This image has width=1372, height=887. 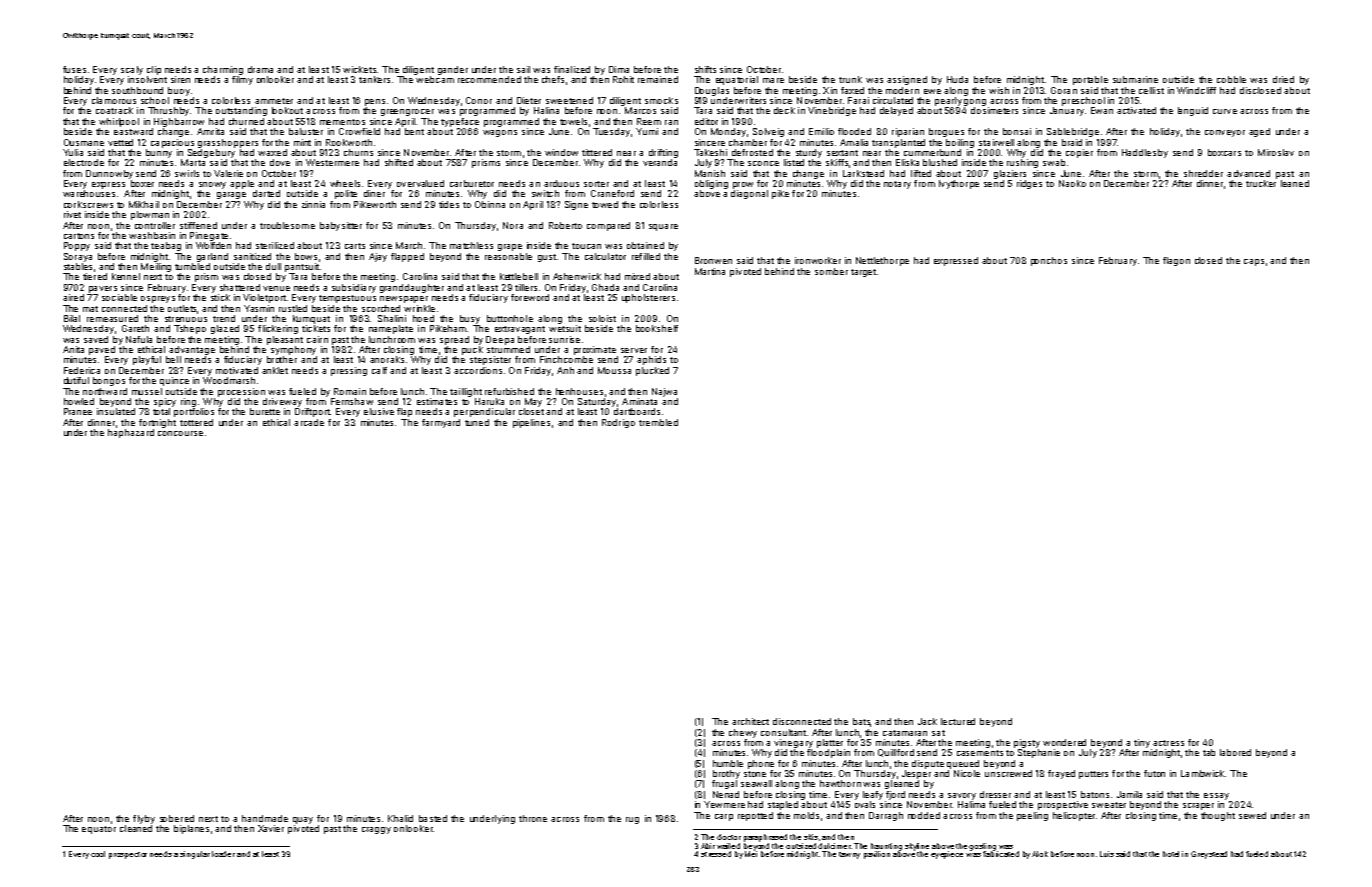 What do you see at coordinates (618, 423) in the image?
I see `Rodrigo` at bounding box center [618, 423].
